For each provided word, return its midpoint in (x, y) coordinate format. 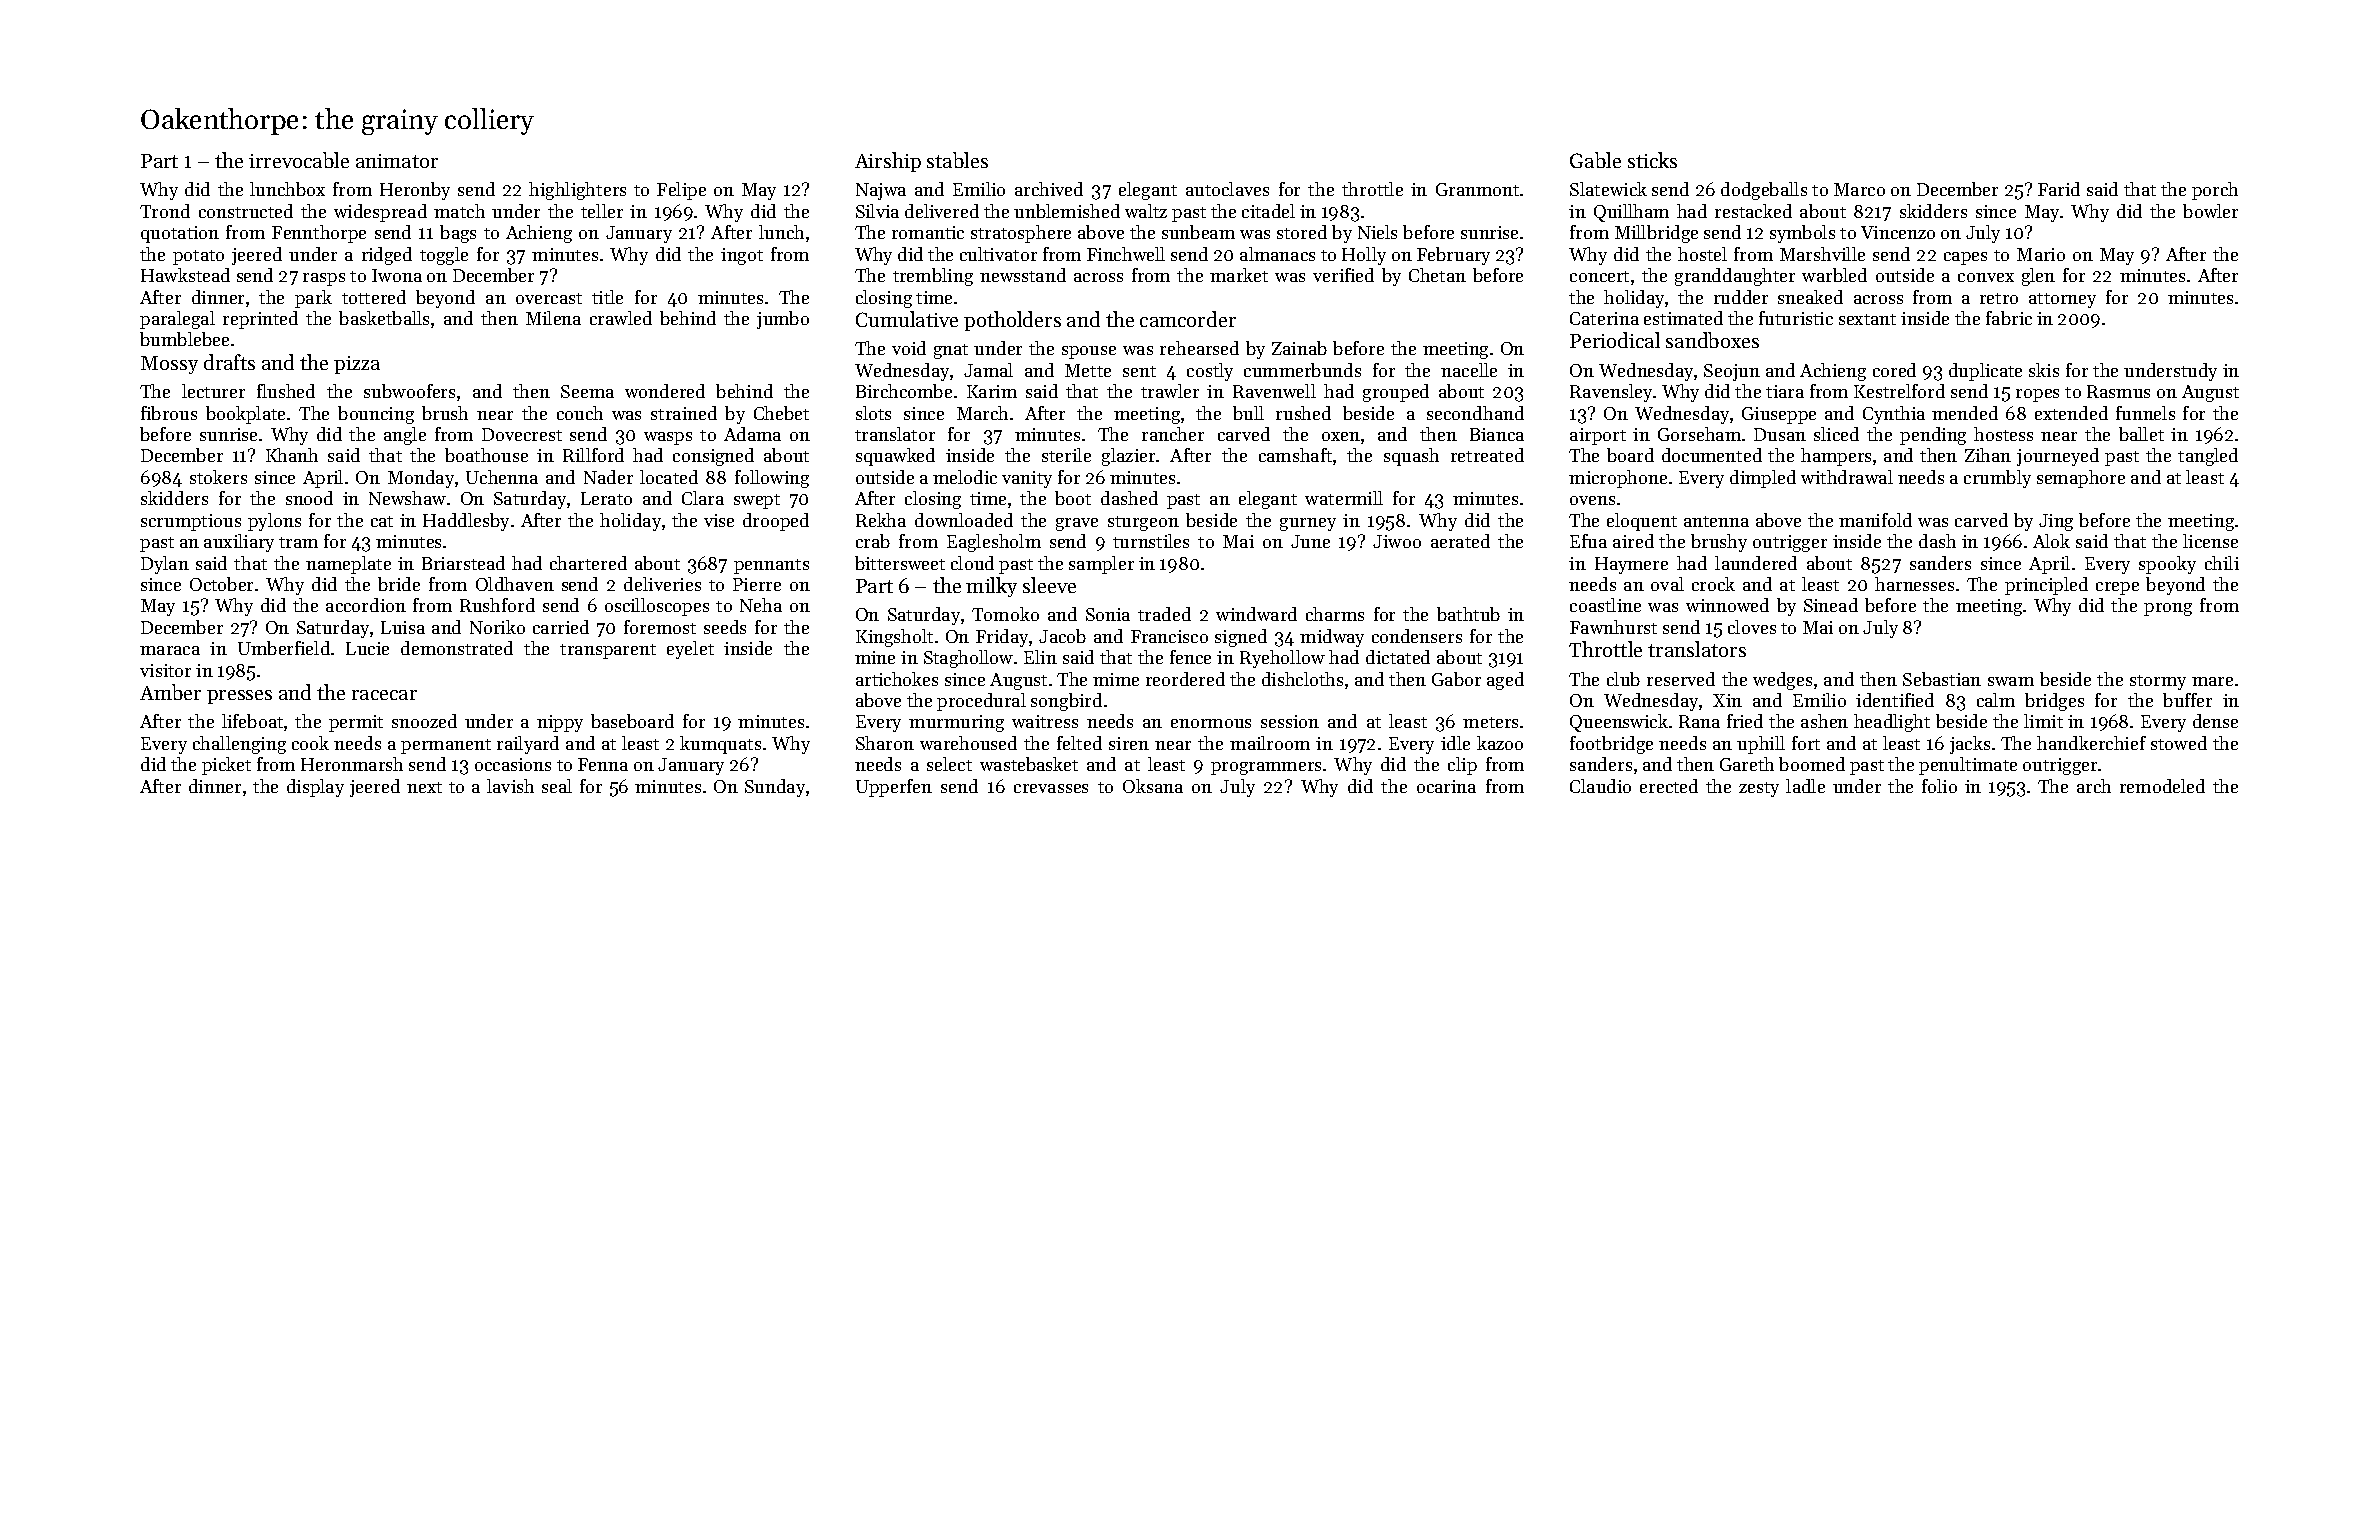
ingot (742, 256)
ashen (1824, 721)
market (1239, 275)
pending (1933, 436)
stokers (218, 477)
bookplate (245, 415)
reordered (1185, 679)
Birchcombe (904, 391)
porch (2215, 191)
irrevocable (299, 160)
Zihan (1988, 455)
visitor (165, 670)
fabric (2009, 318)
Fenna (603, 764)
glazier (1128, 457)
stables (957, 160)
